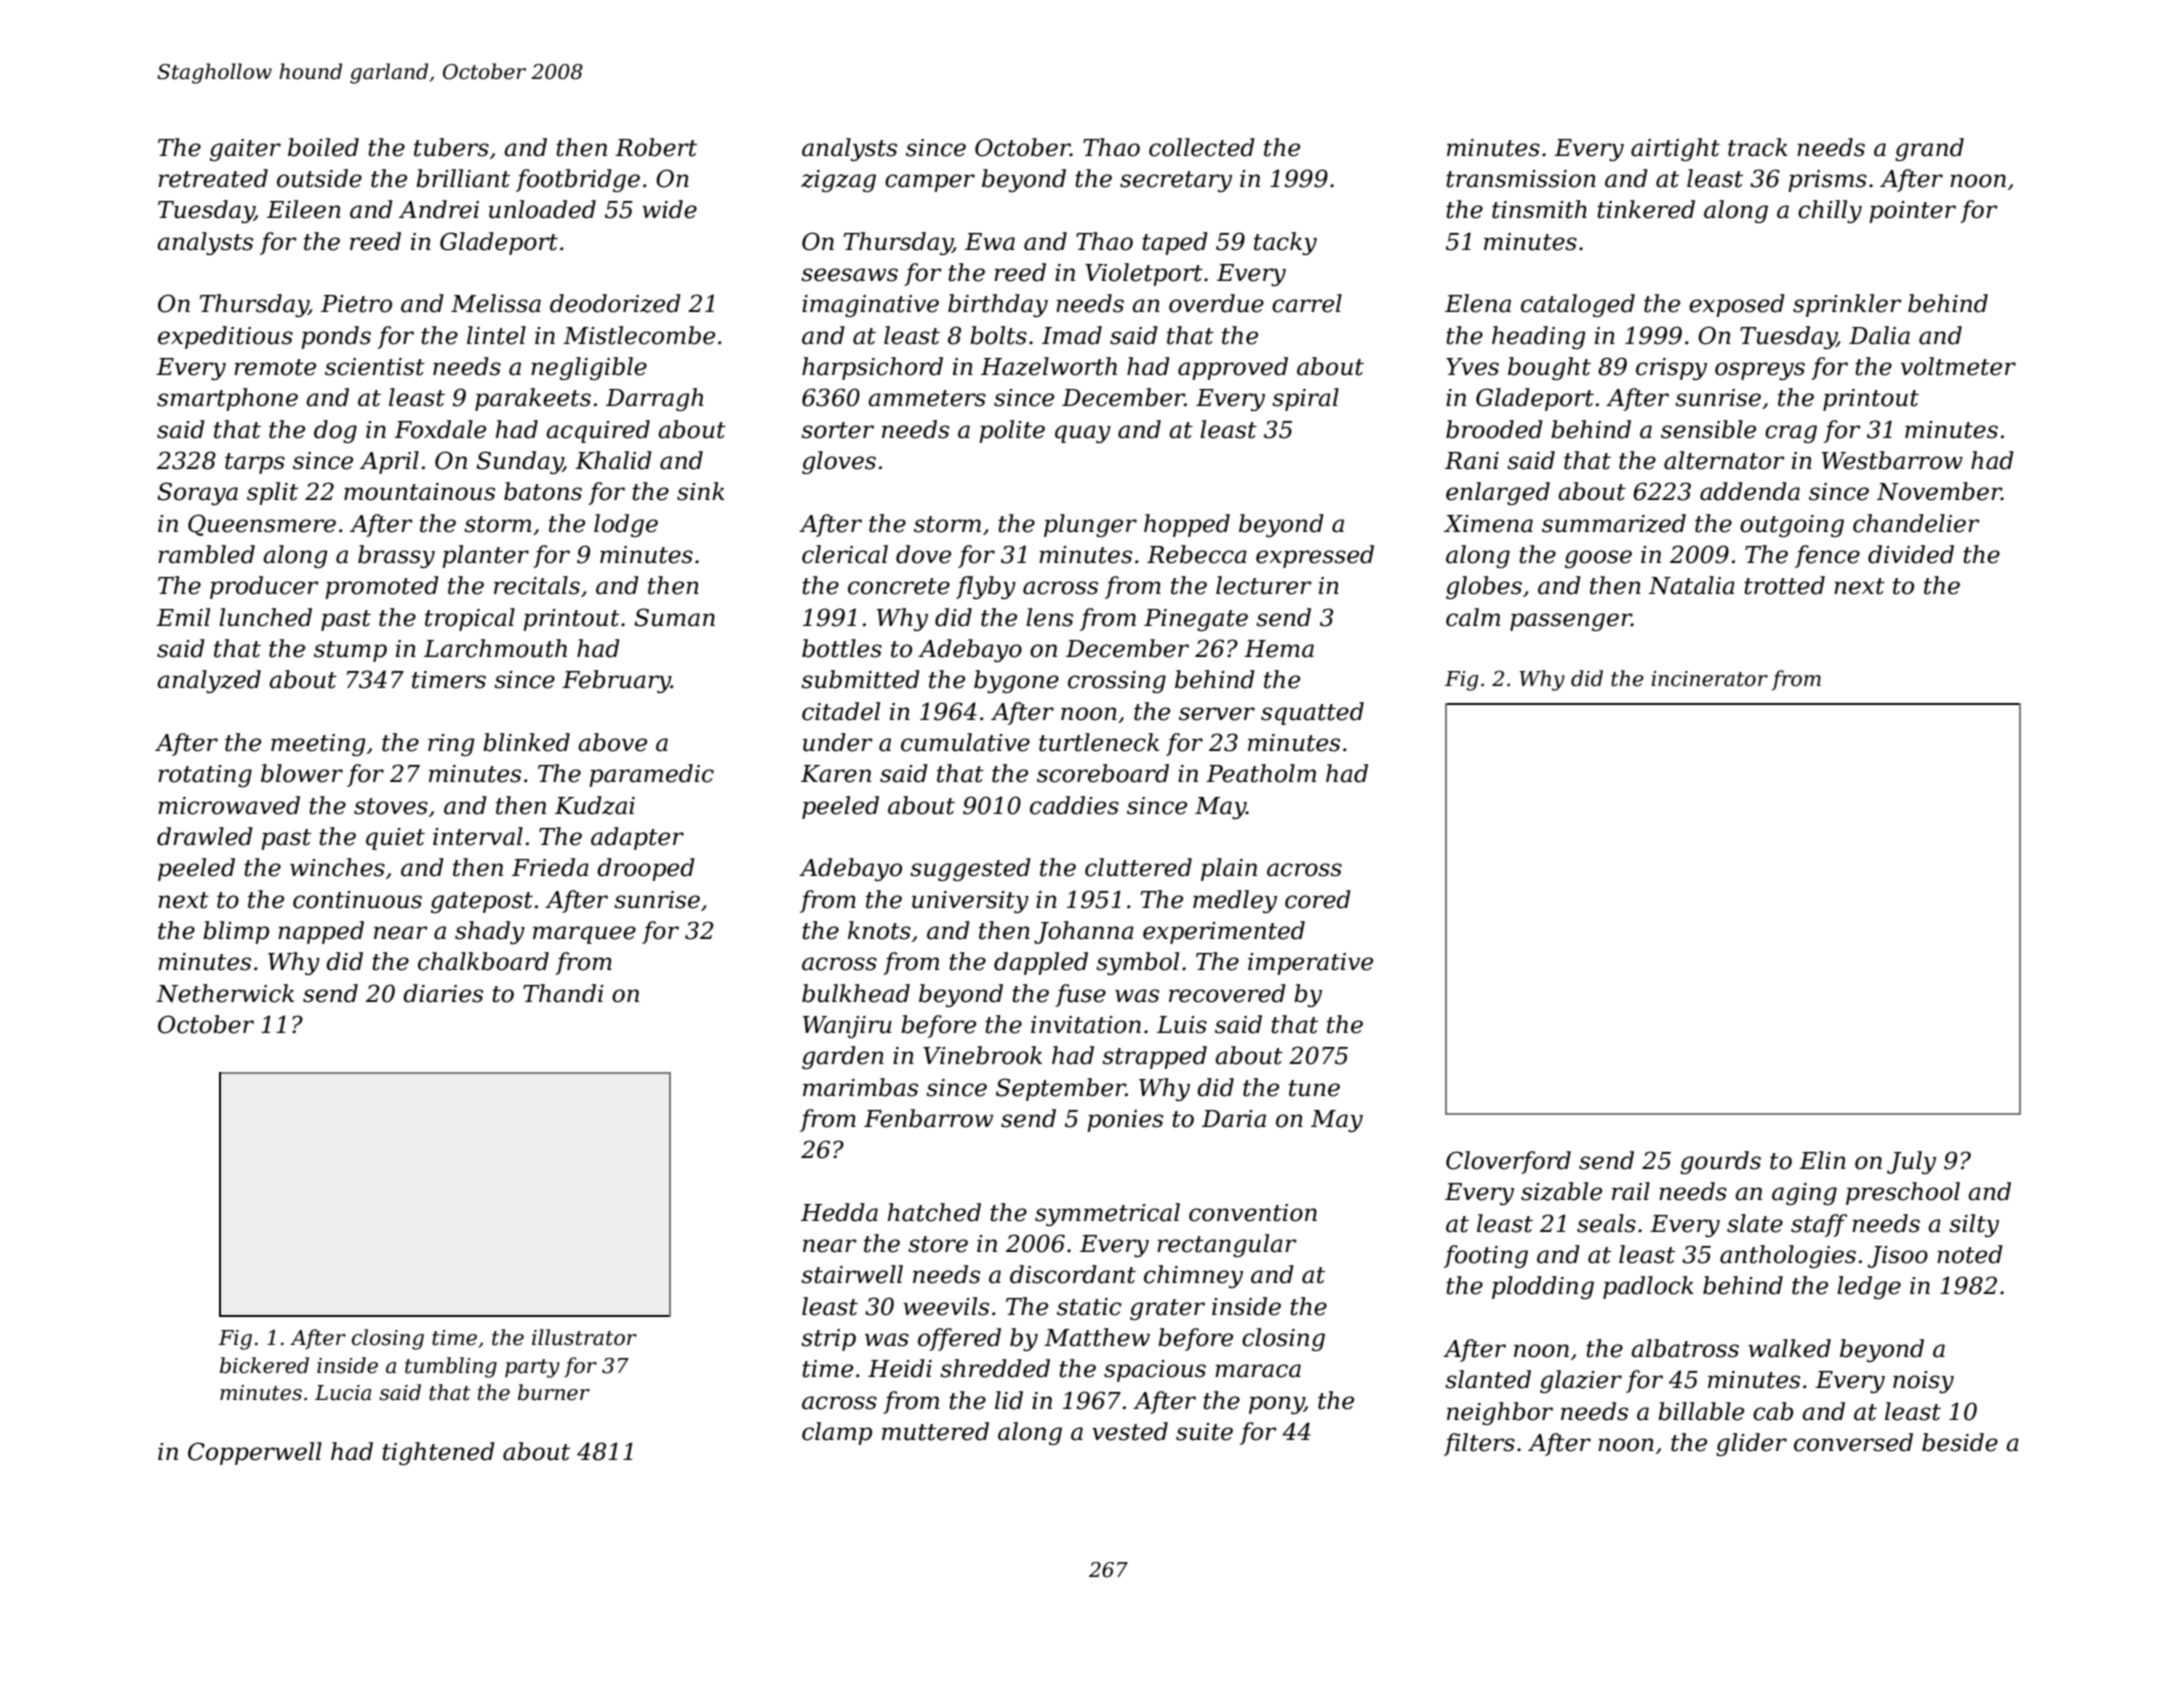  Describe the element at coordinates (1543, 1287) in the document. I see `plodding` at that location.
